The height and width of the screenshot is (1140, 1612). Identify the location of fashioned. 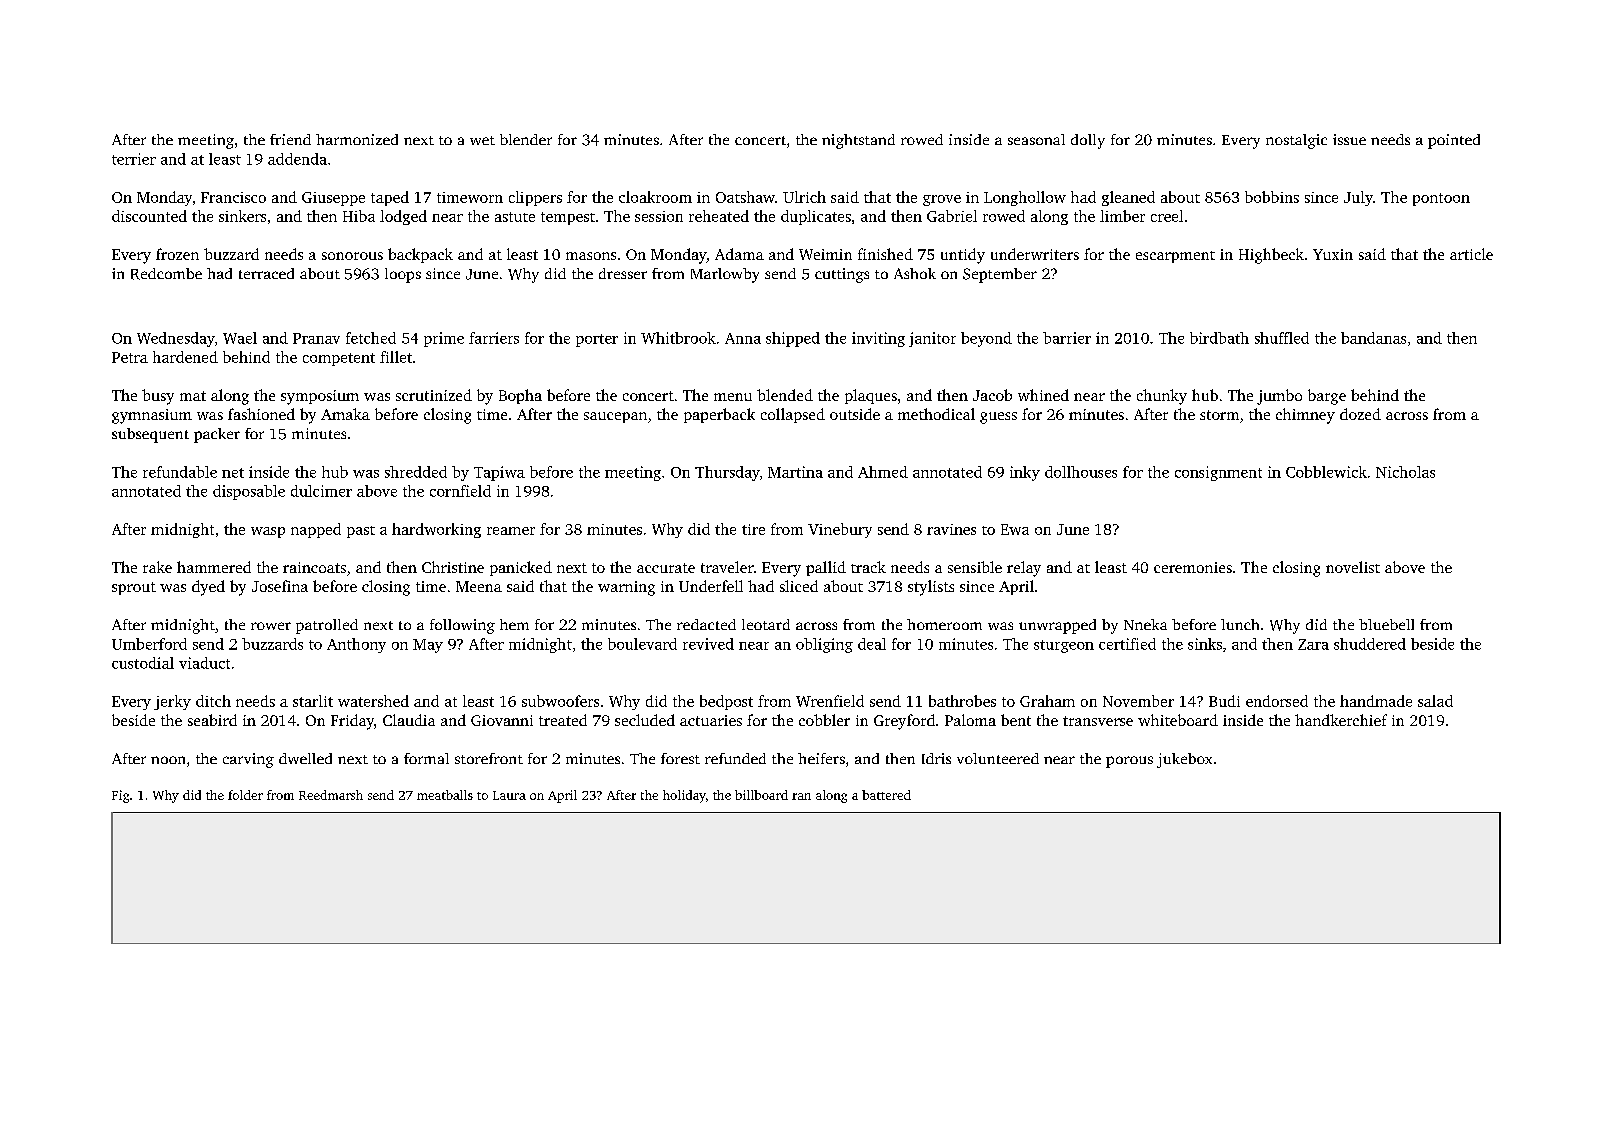
(261, 414).
